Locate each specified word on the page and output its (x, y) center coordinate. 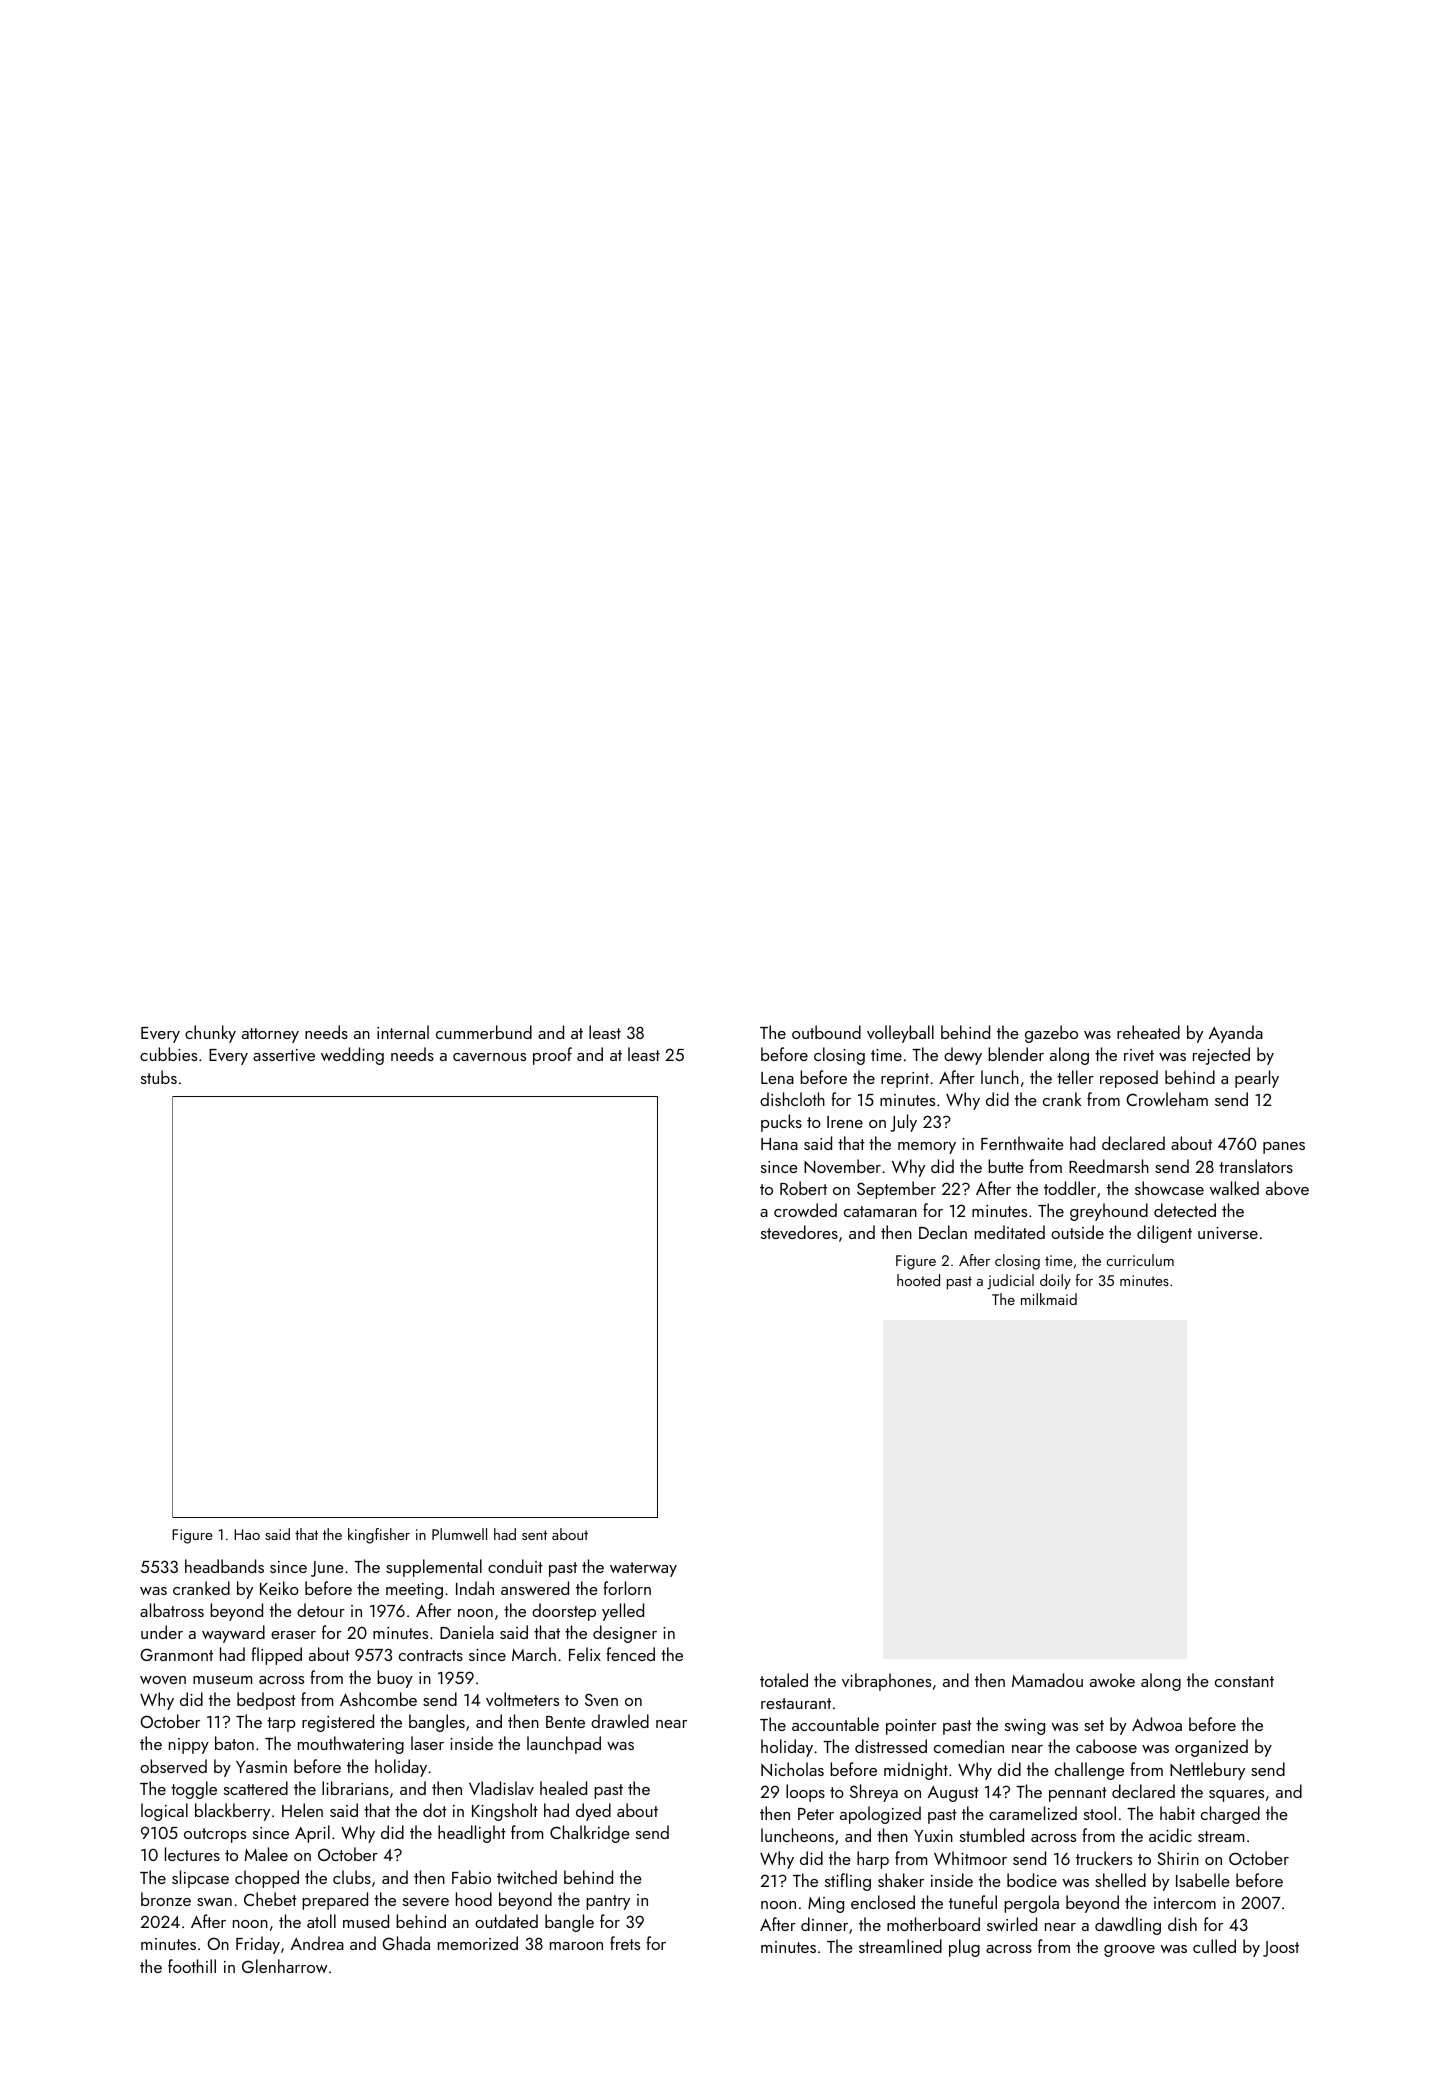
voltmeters (522, 1699)
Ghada (406, 1943)
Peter (816, 1814)
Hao (247, 1534)
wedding (352, 1056)
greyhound (1109, 1212)
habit (1177, 1813)
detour (321, 1610)
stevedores (799, 1232)
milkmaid (1049, 1299)
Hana (779, 1144)
